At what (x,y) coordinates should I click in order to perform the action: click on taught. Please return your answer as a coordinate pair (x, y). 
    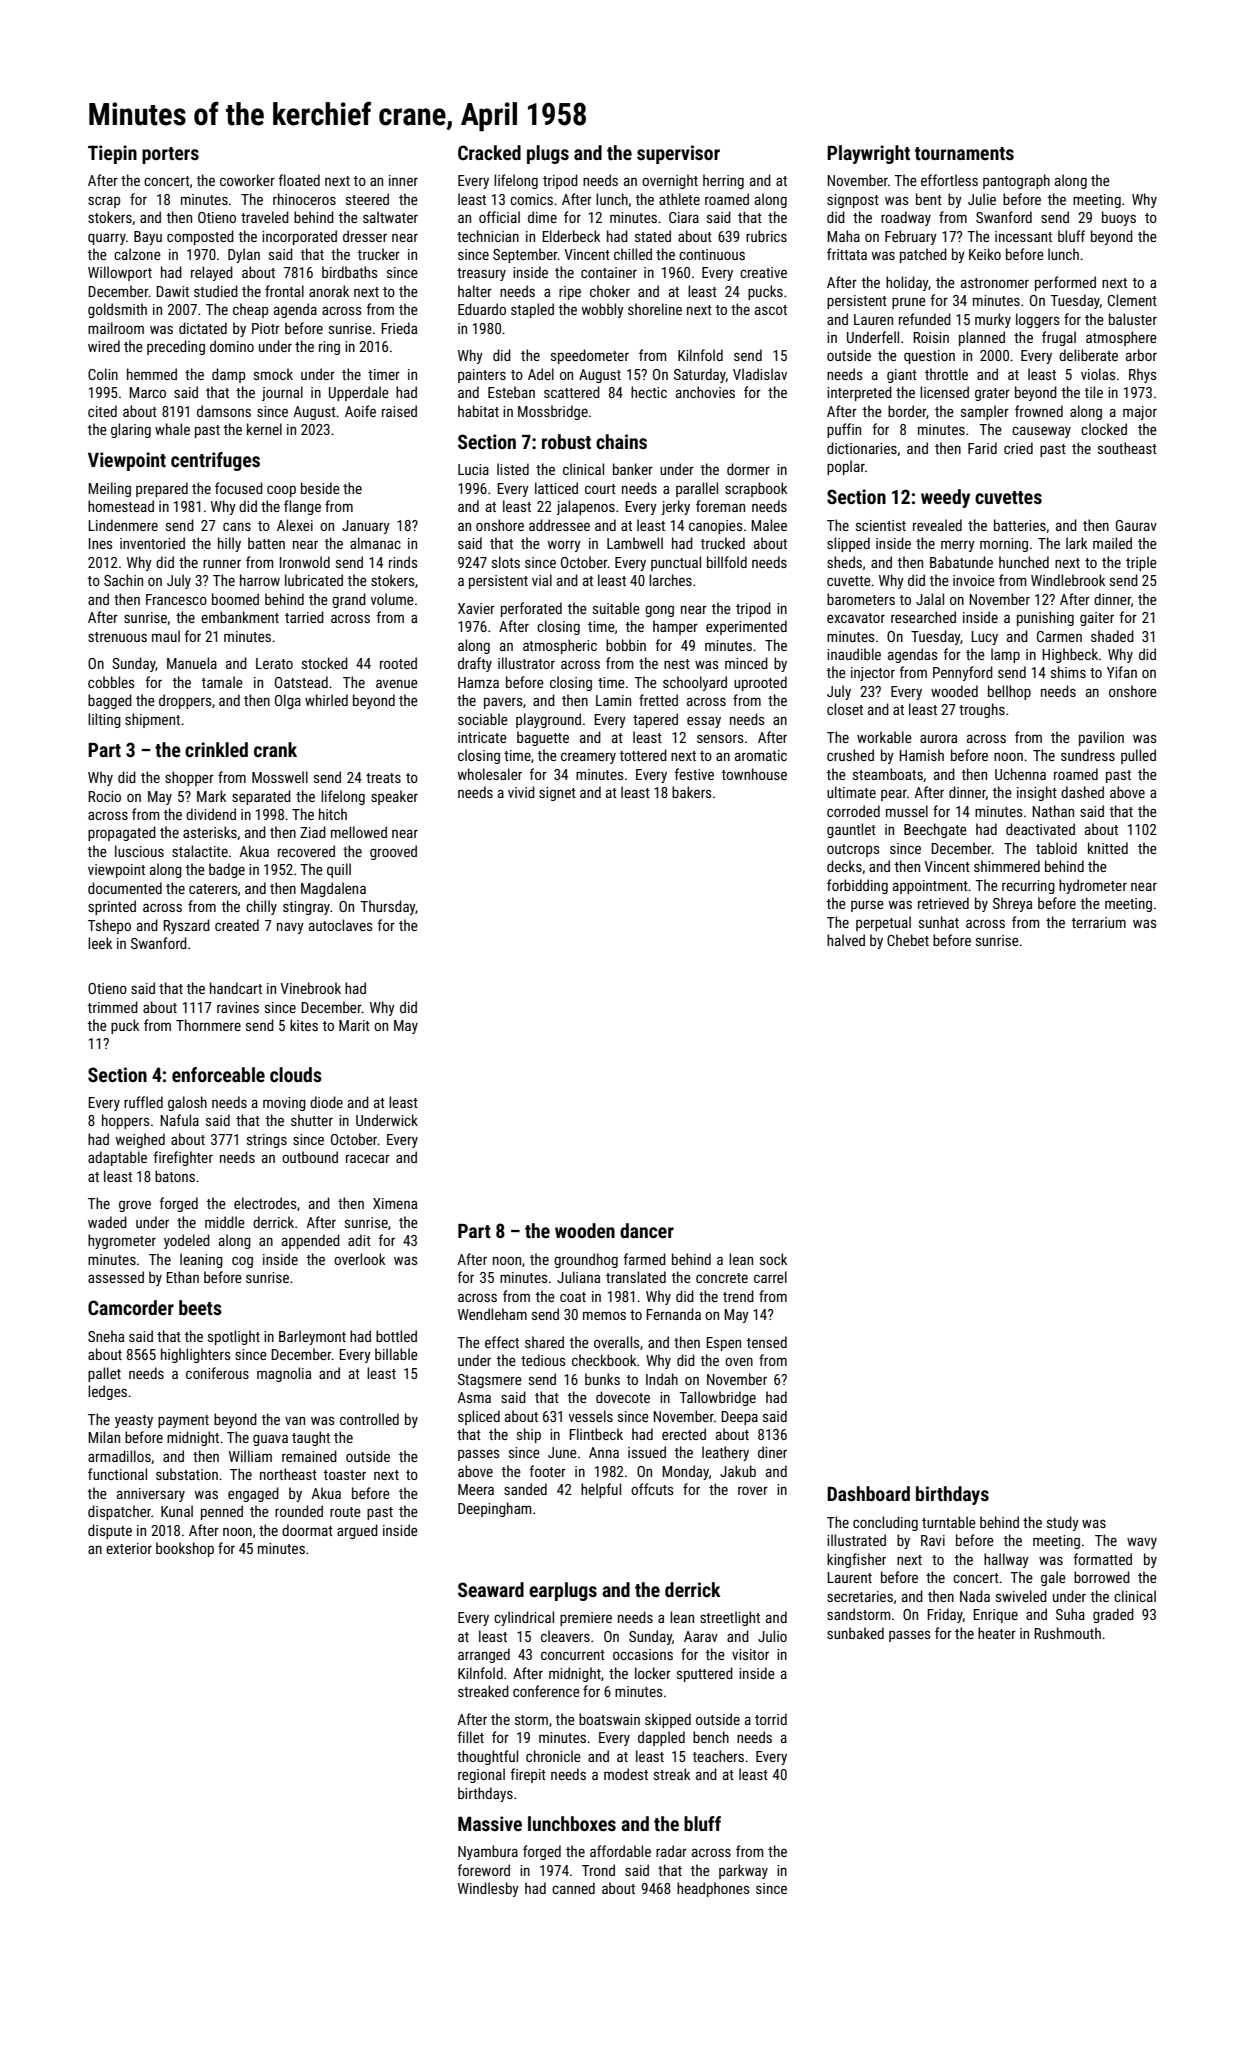
    Looking at the image, I should click on (311, 1438).
